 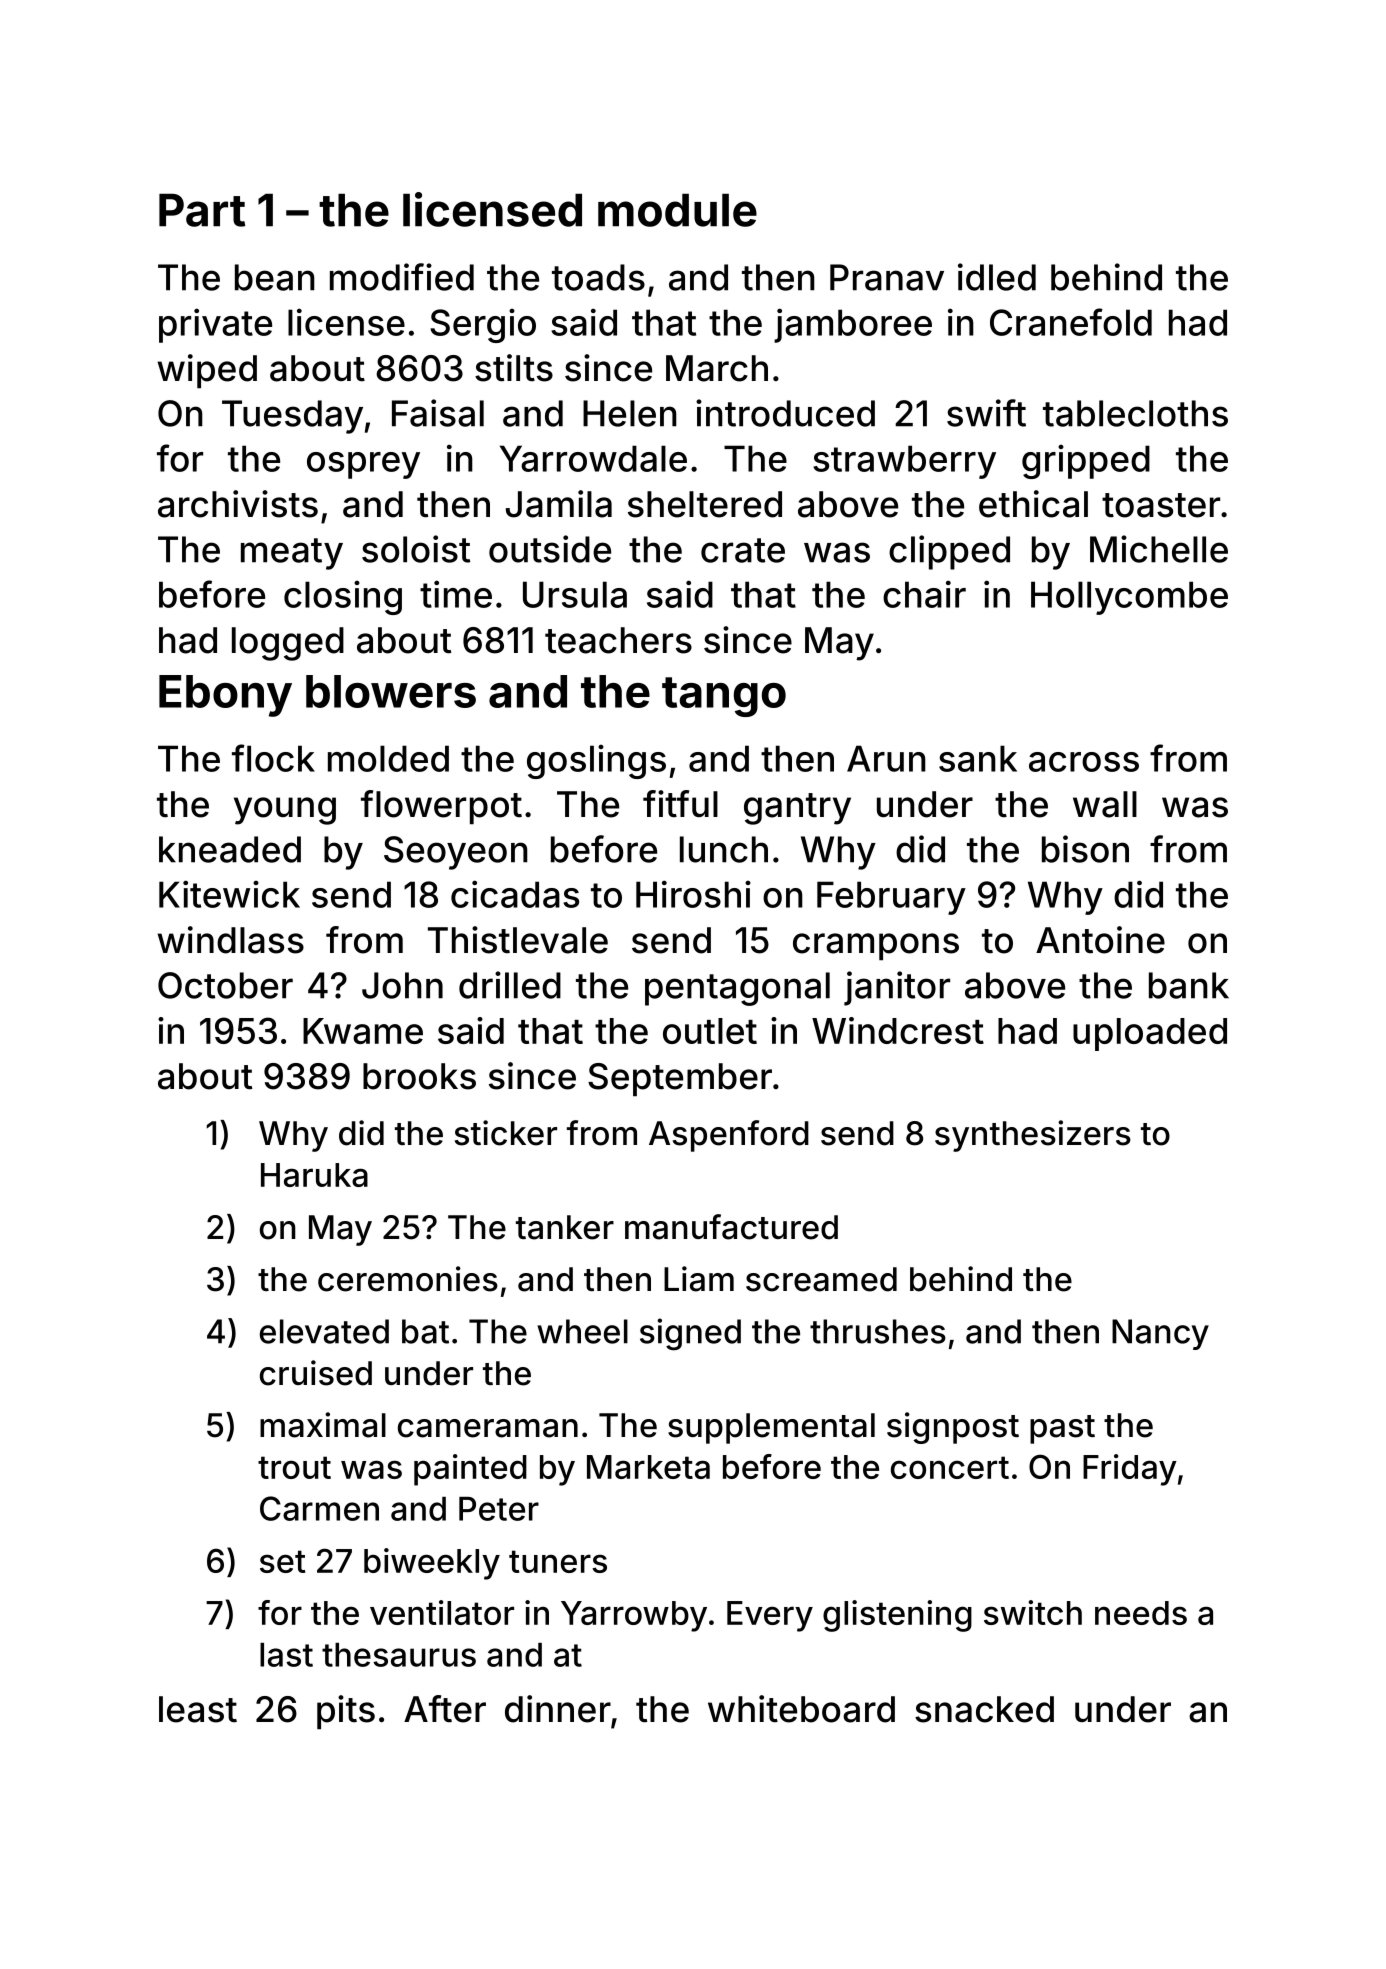 I want to click on supplemental, so click(x=771, y=1428).
